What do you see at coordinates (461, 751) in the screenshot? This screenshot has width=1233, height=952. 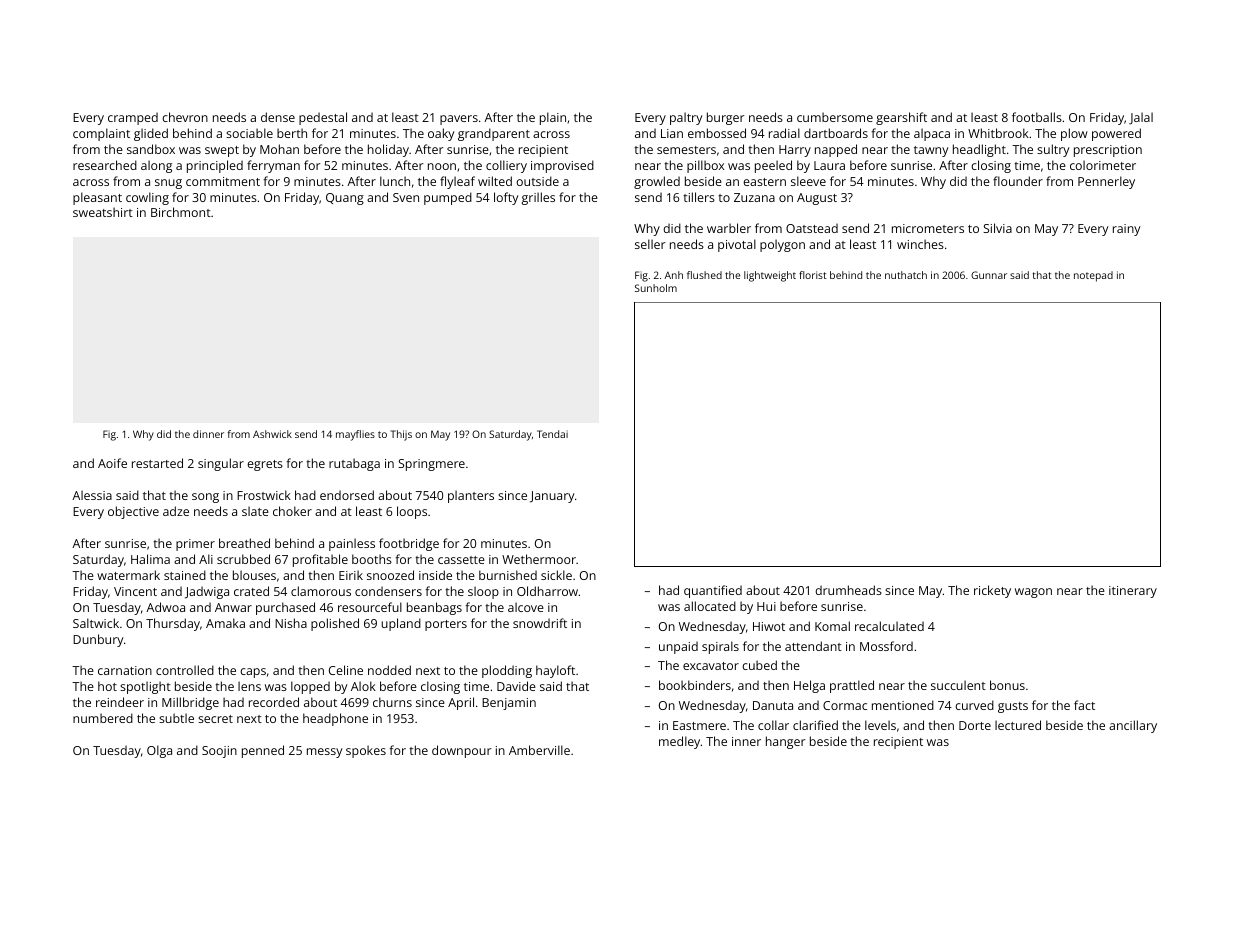 I see `downpour` at bounding box center [461, 751].
